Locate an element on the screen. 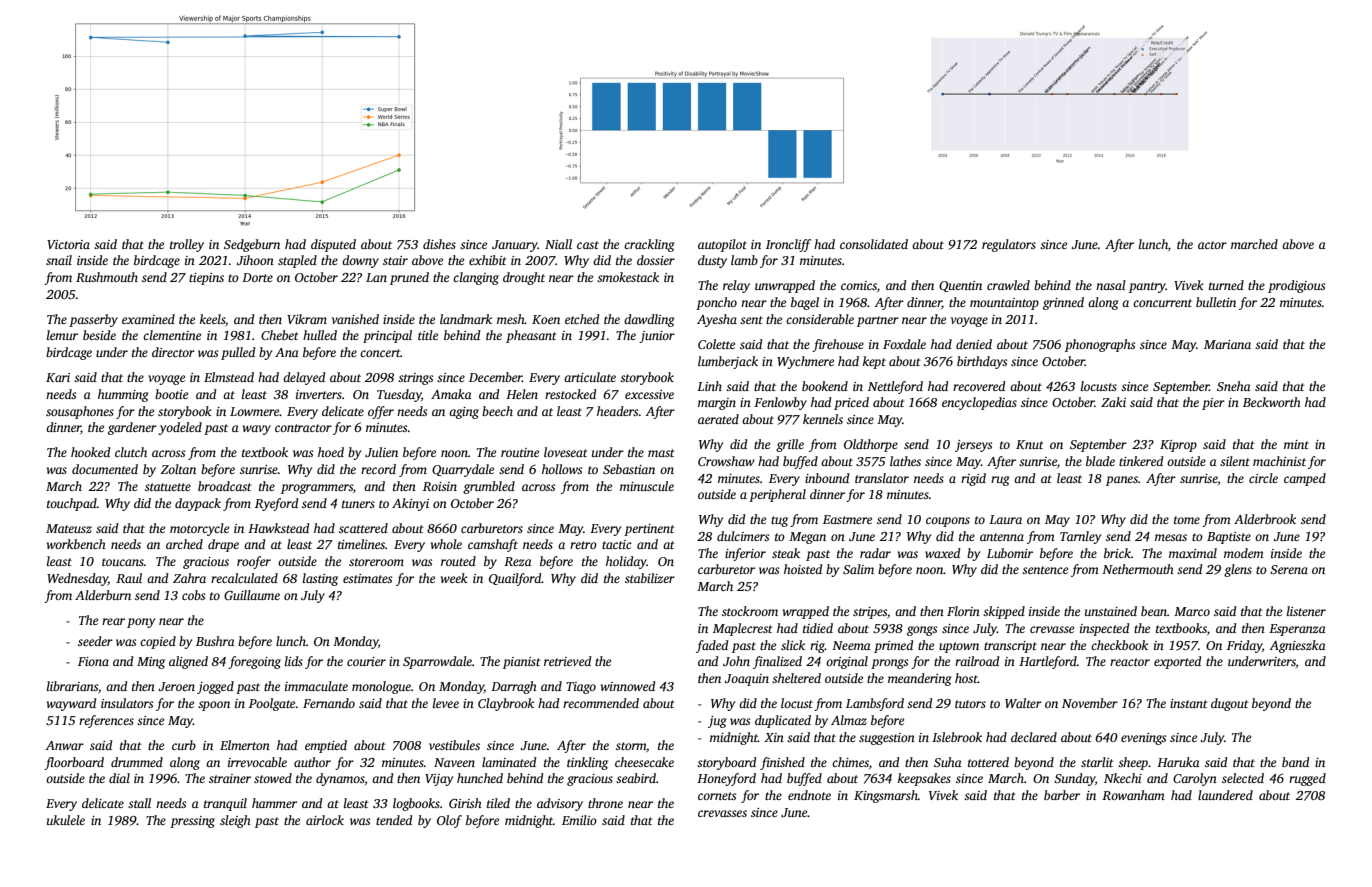 The image size is (1372, 887). regulators is located at coordinates (1009, 245).
